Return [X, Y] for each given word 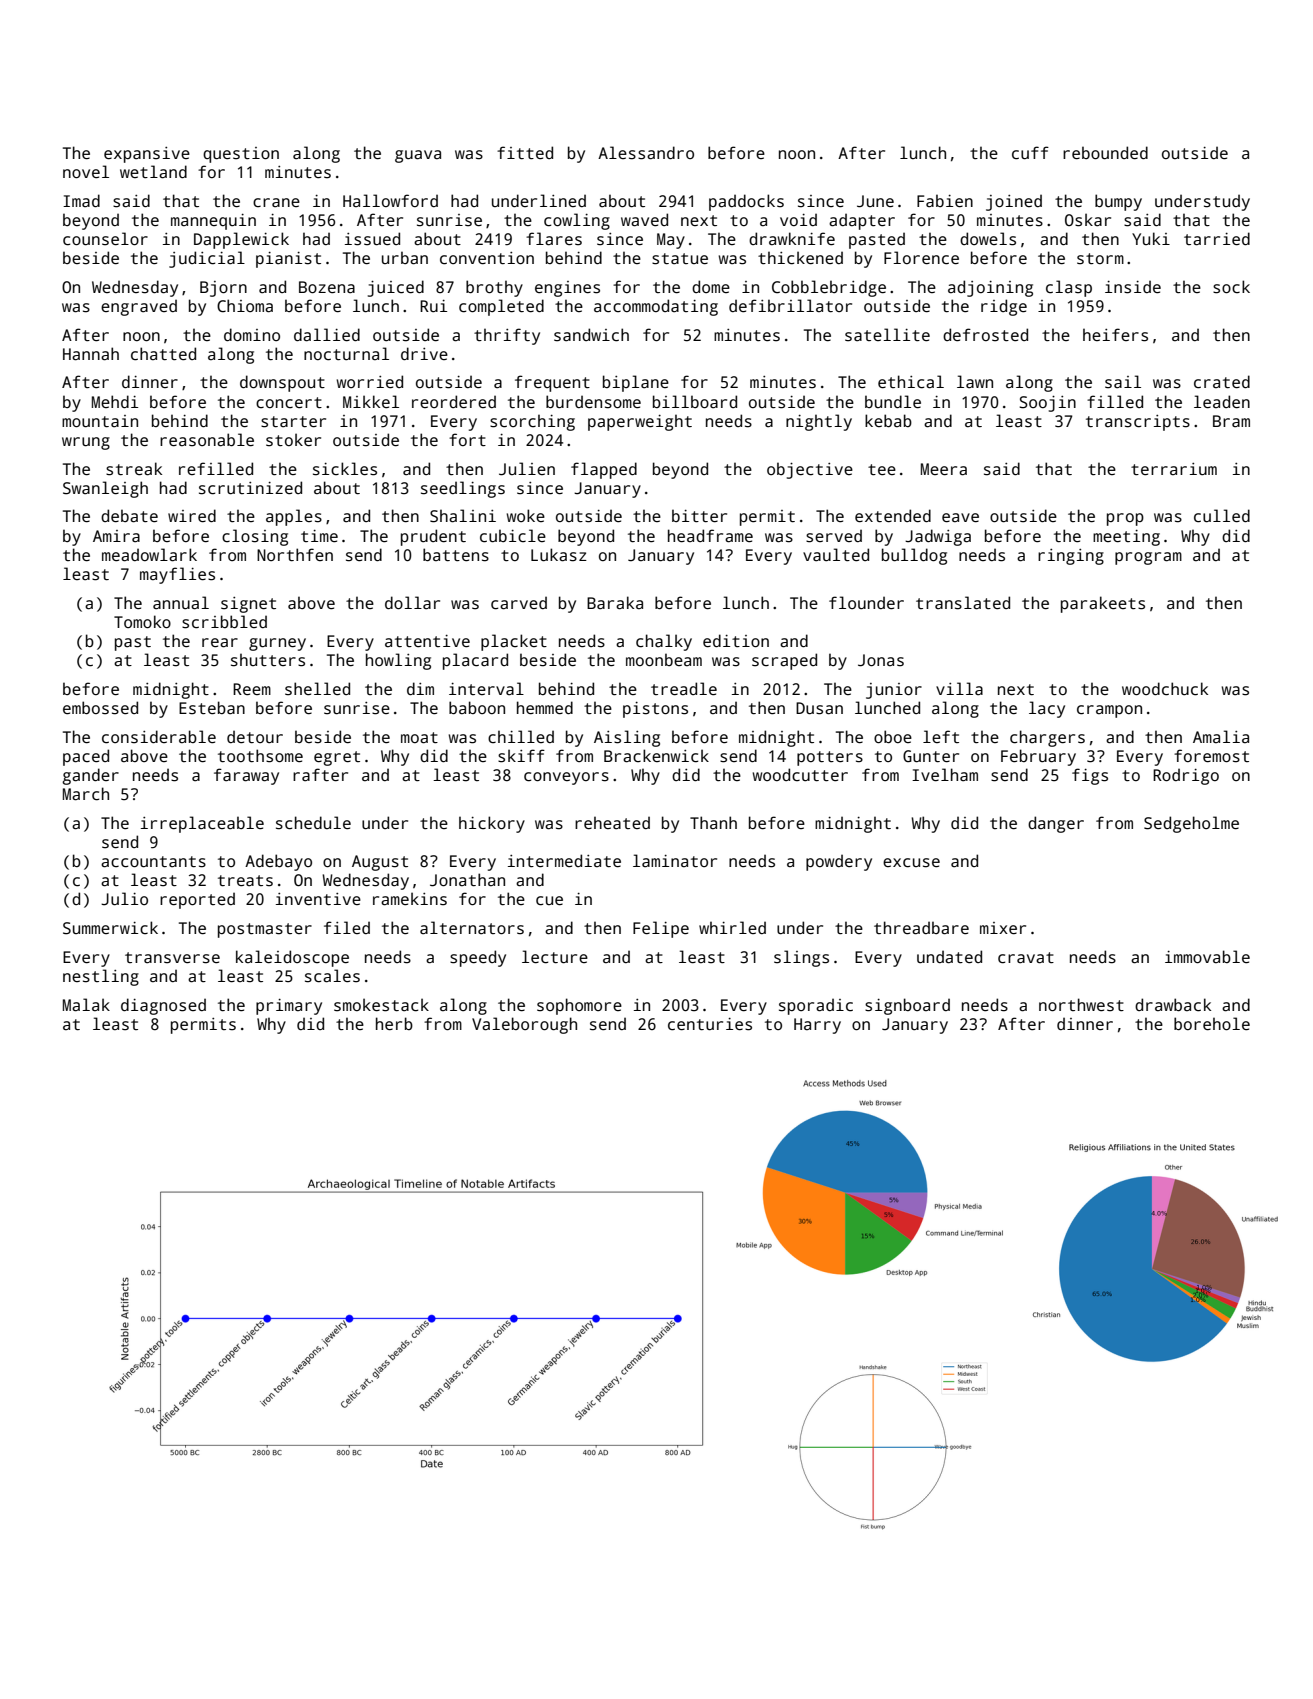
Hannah [91, 354]
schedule [313, 823]
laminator [675, 861]
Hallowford [390, 200]
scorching [532, 422]
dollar [412, 603]
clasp [1069, 288]
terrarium [1174, 469]
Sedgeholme [1191, 824]
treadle [684, 688]
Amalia [1221, 736]
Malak [86, 1005]
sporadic [816, 1006]
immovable [1207, 956]
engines [567, 289]
